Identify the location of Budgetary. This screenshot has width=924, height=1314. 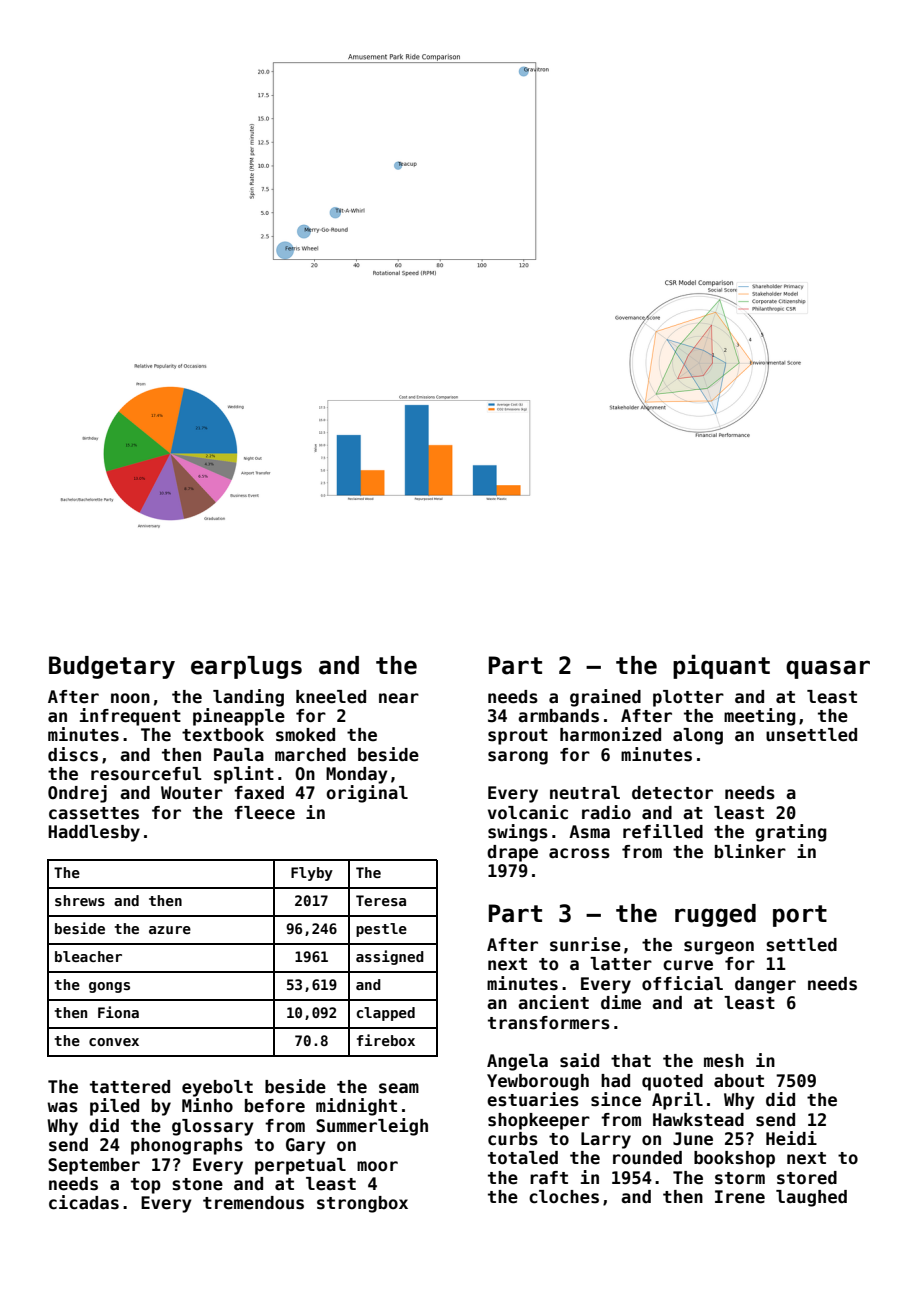
(112, 667).
